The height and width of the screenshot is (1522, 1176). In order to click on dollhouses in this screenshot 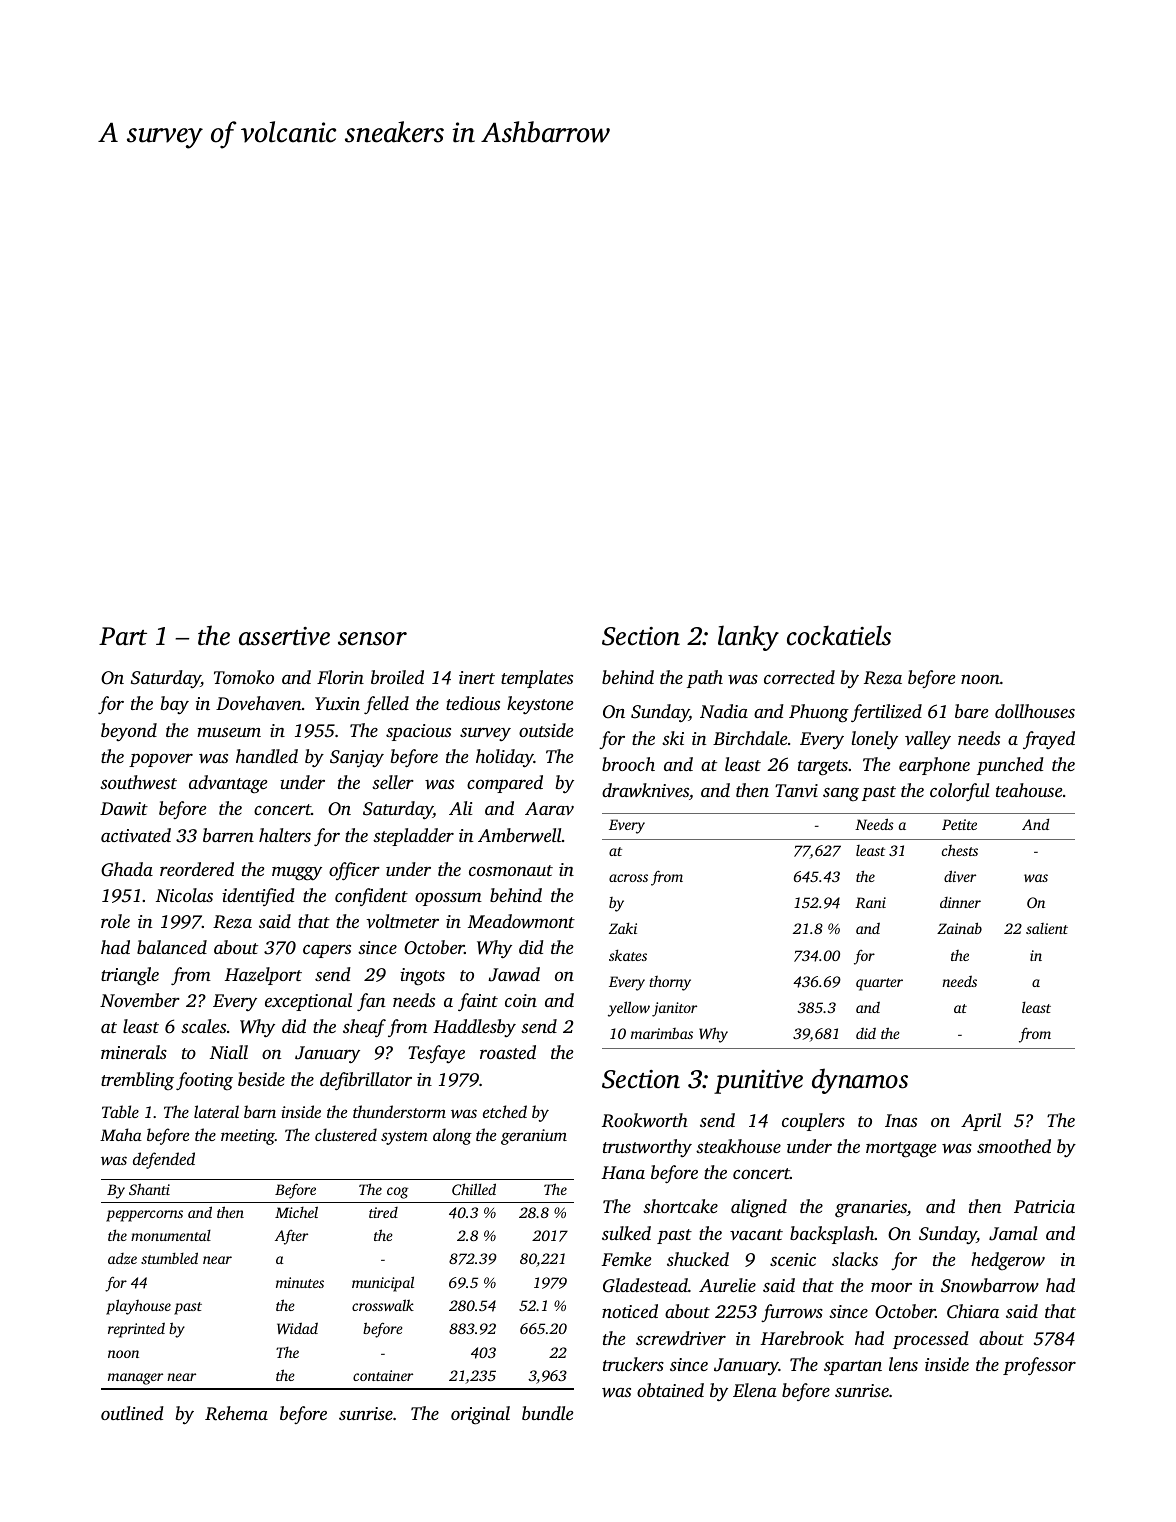, I will do `click(1035, 711)`.
